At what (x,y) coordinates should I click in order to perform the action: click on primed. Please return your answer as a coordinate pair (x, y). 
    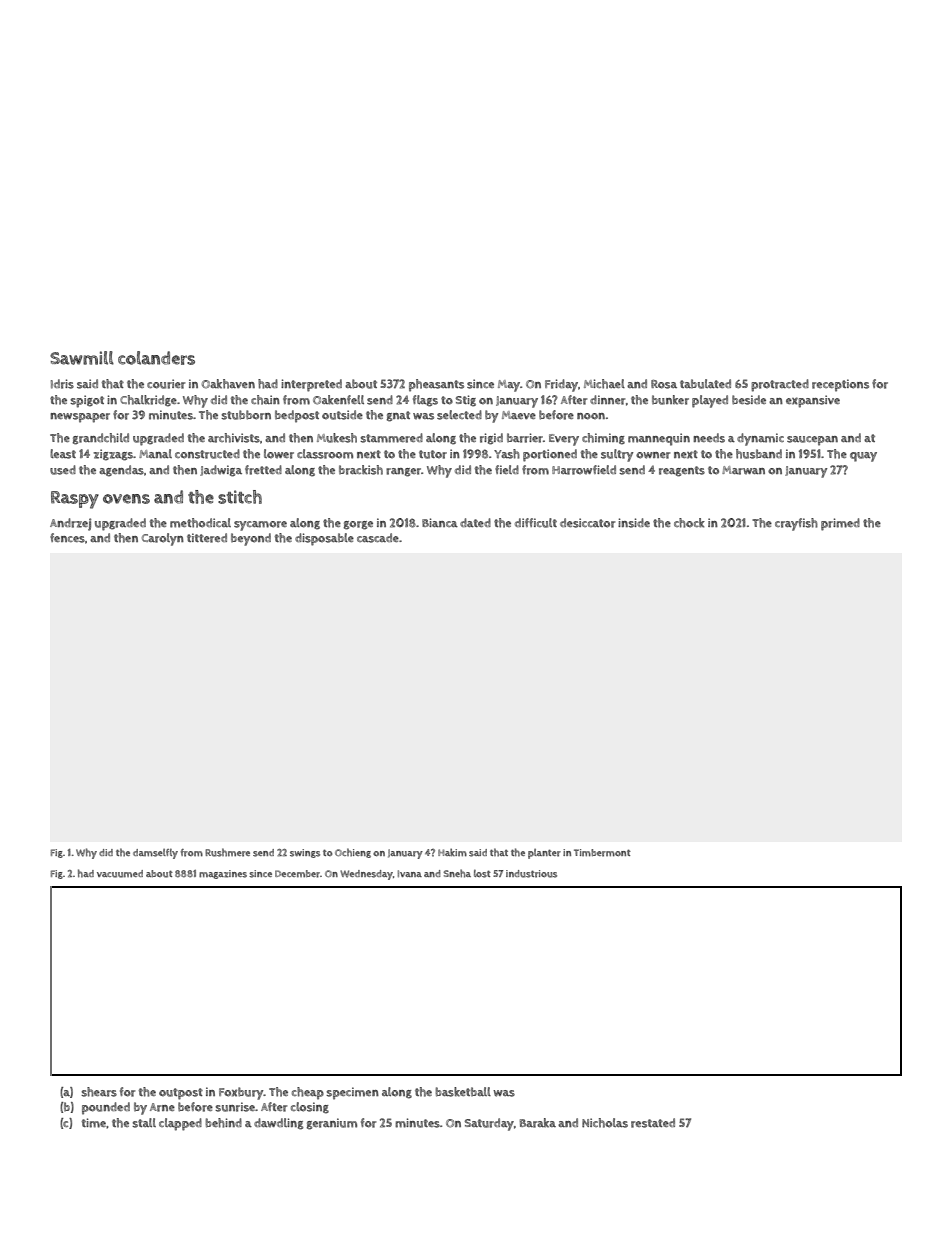
    Looking at the image, I should click on (840, 524).
